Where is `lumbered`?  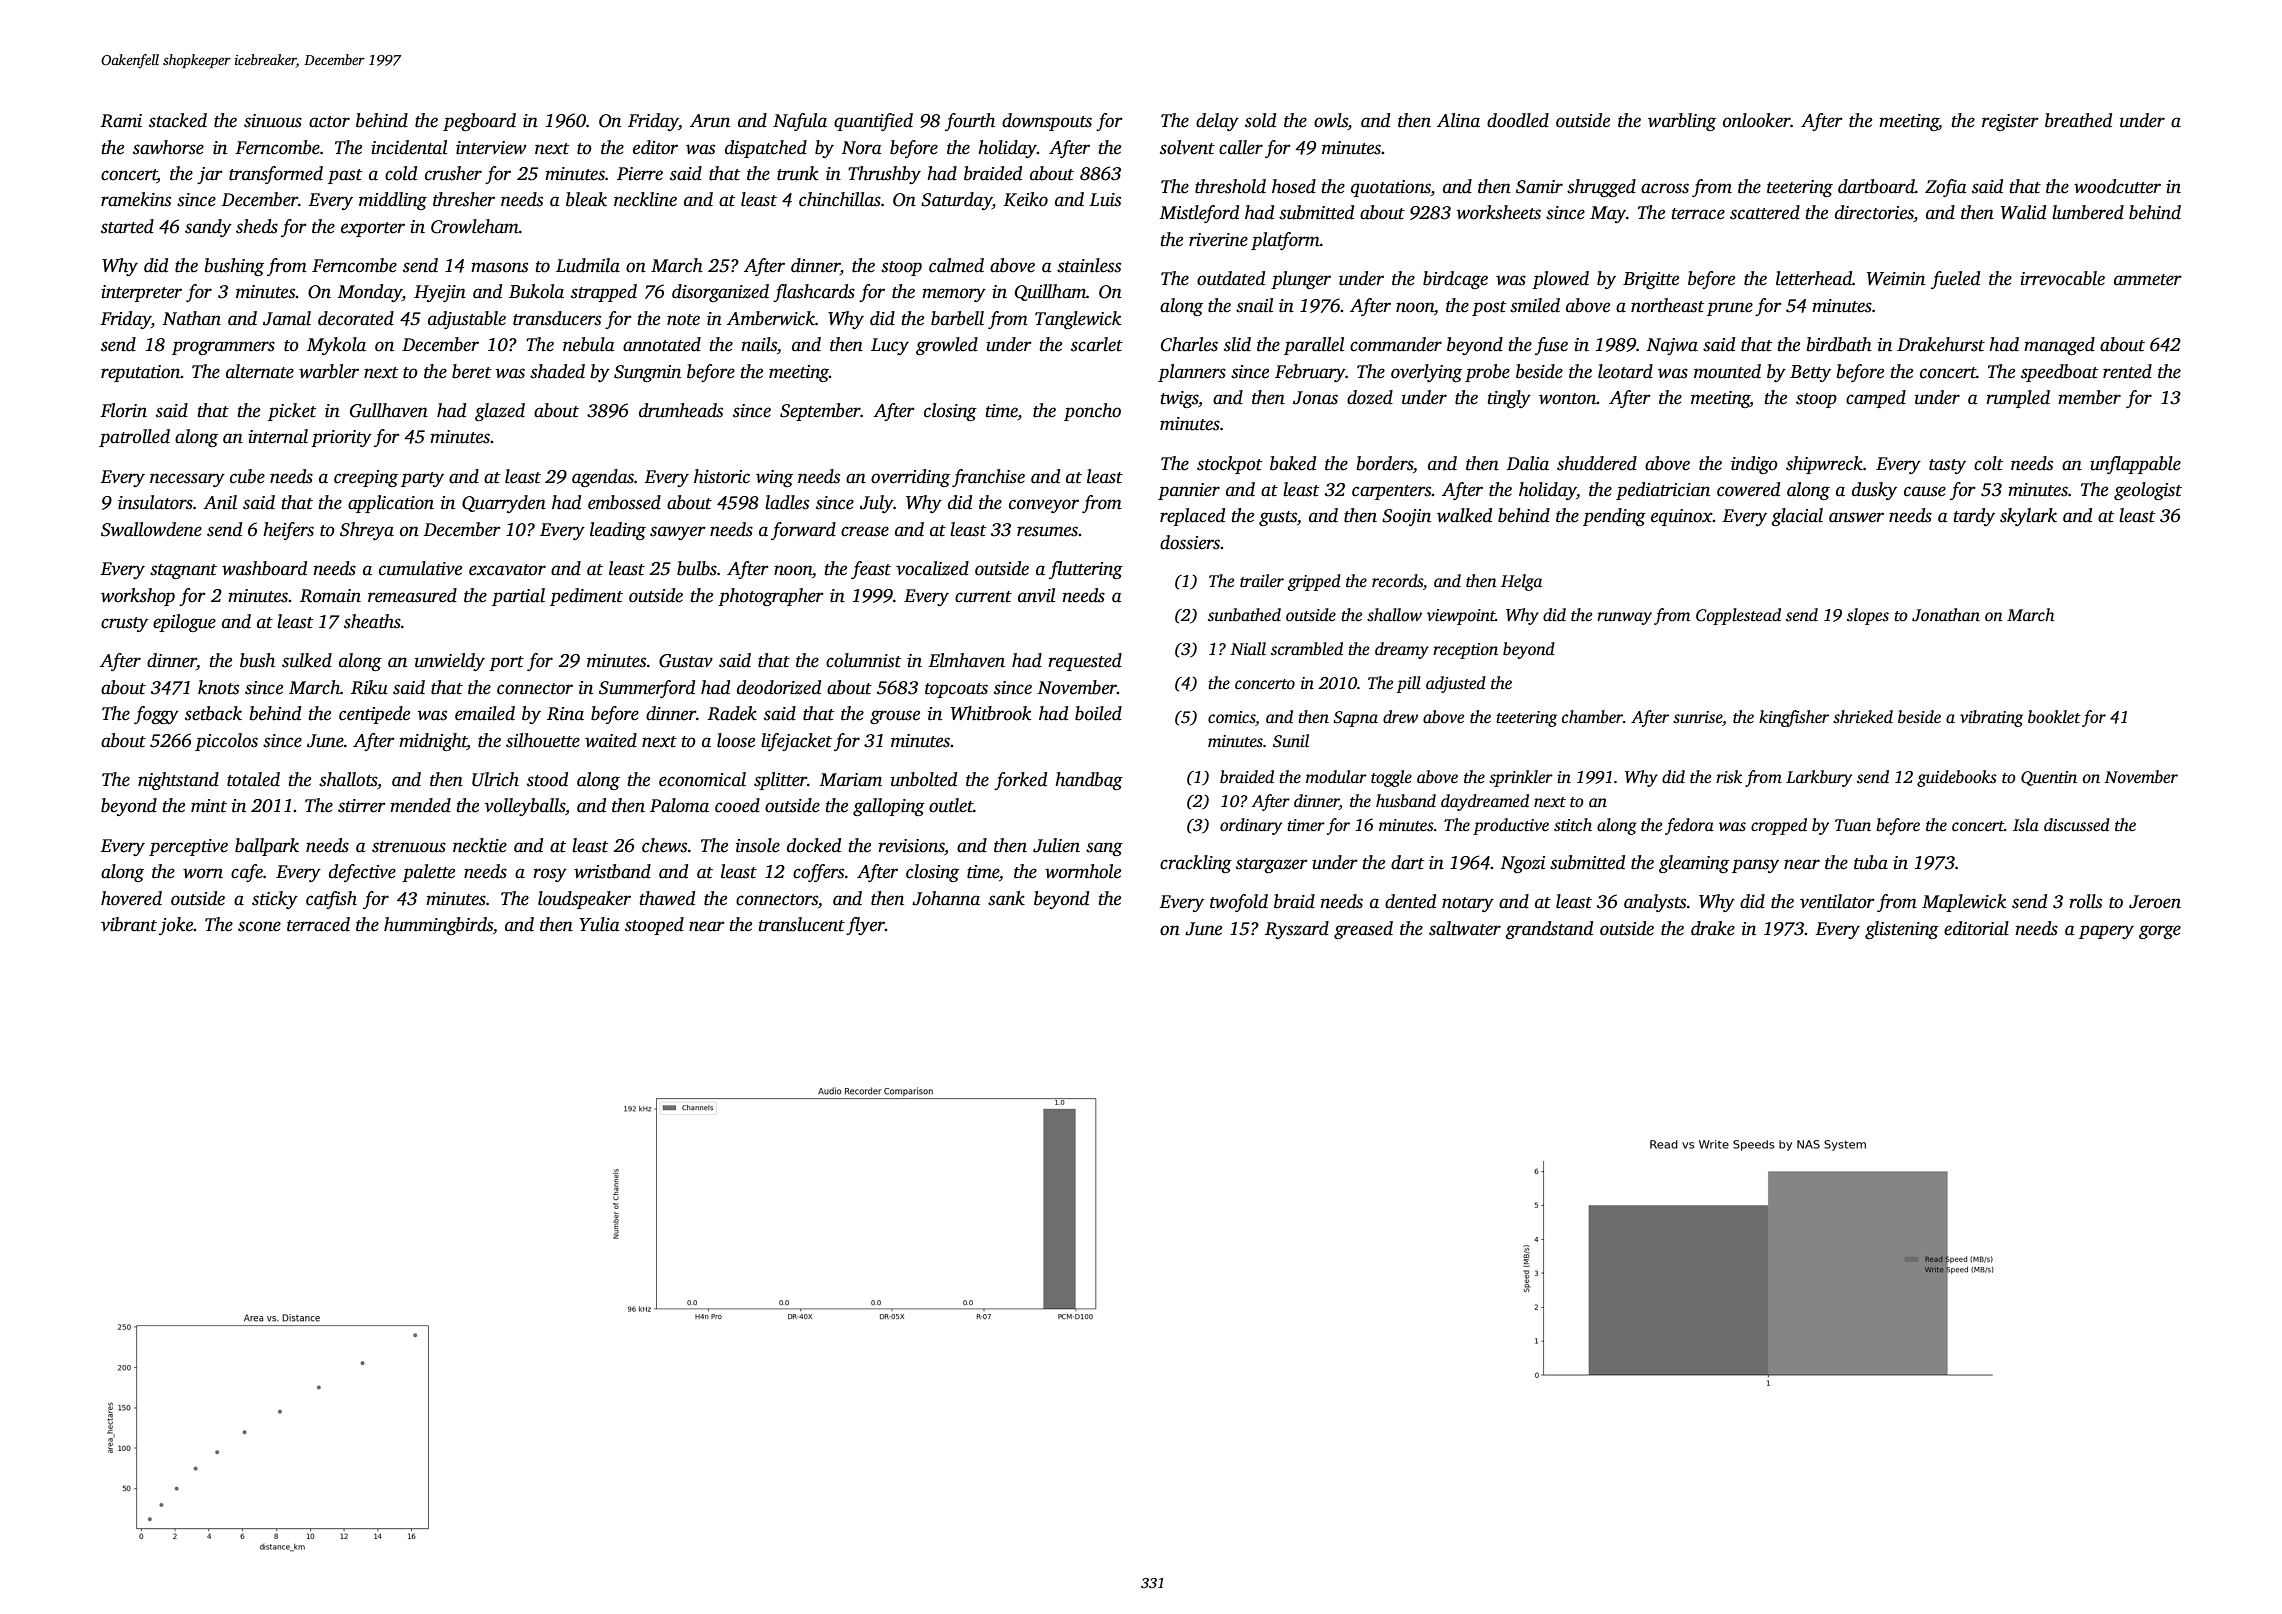 lumbered is located at coordinates (2088, 212).
